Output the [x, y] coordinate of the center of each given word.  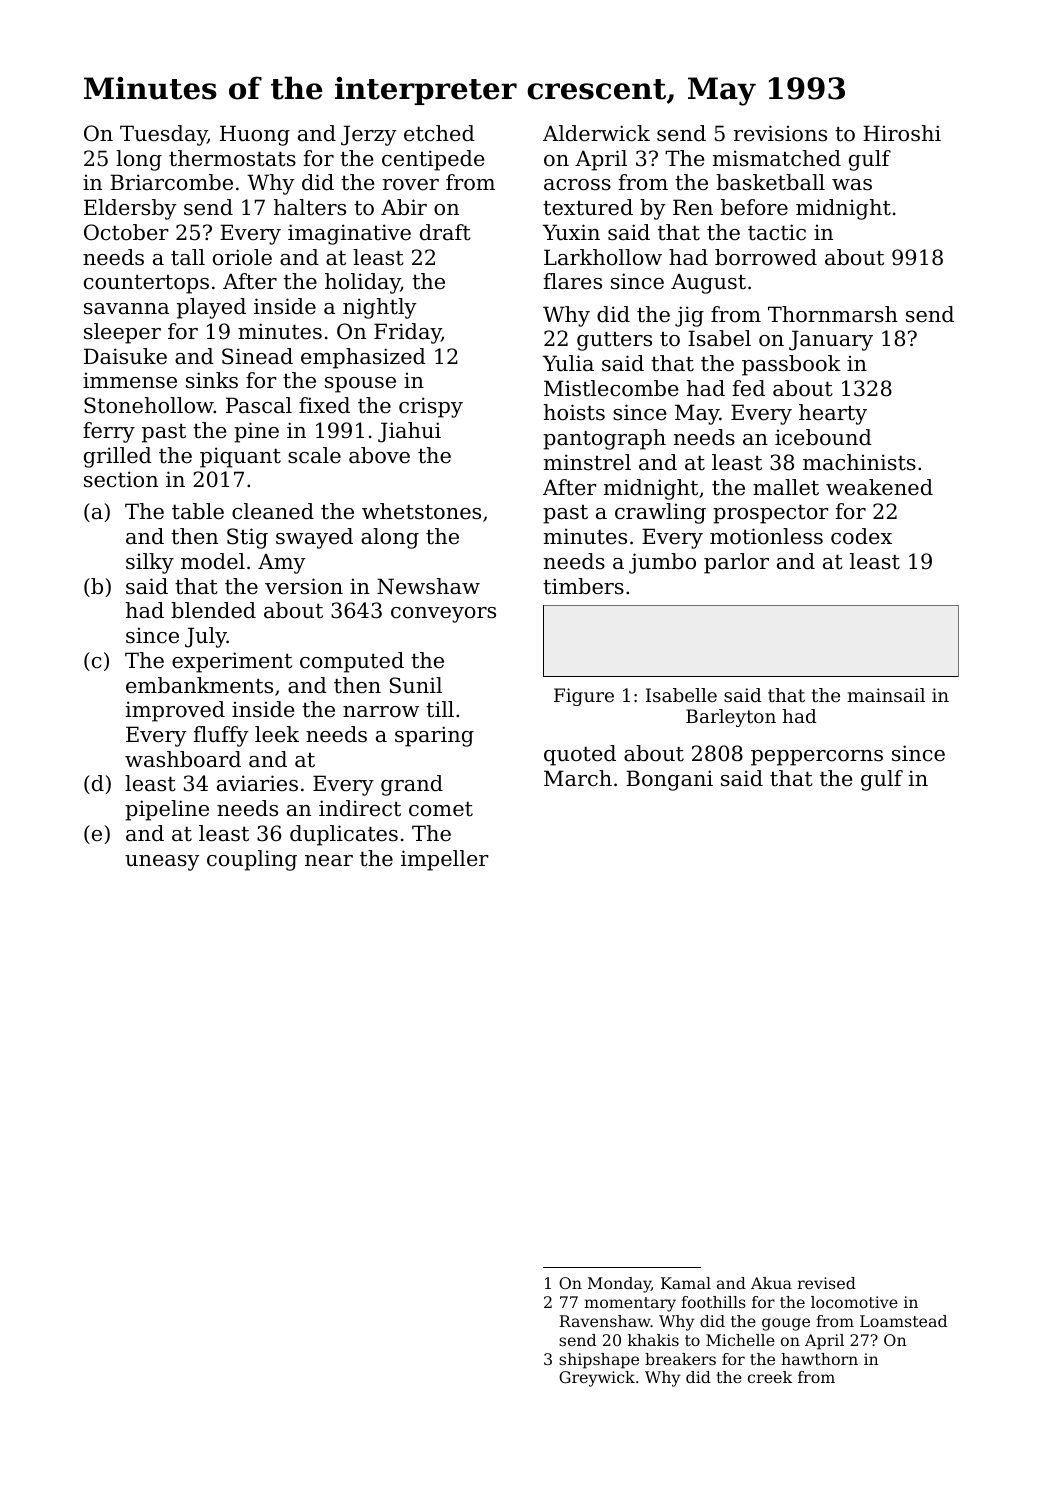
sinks [212, 380]
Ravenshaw [605, 1321]
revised [826, 1283]
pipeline [167, 810]
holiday [363, 283]
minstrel [587, 462]
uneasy [162, 863]
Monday [619, 1285]
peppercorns [817, 758]
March [578, 778]
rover [411, 185]
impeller [445, 860]
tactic [777, 232]
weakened [879, 487]
